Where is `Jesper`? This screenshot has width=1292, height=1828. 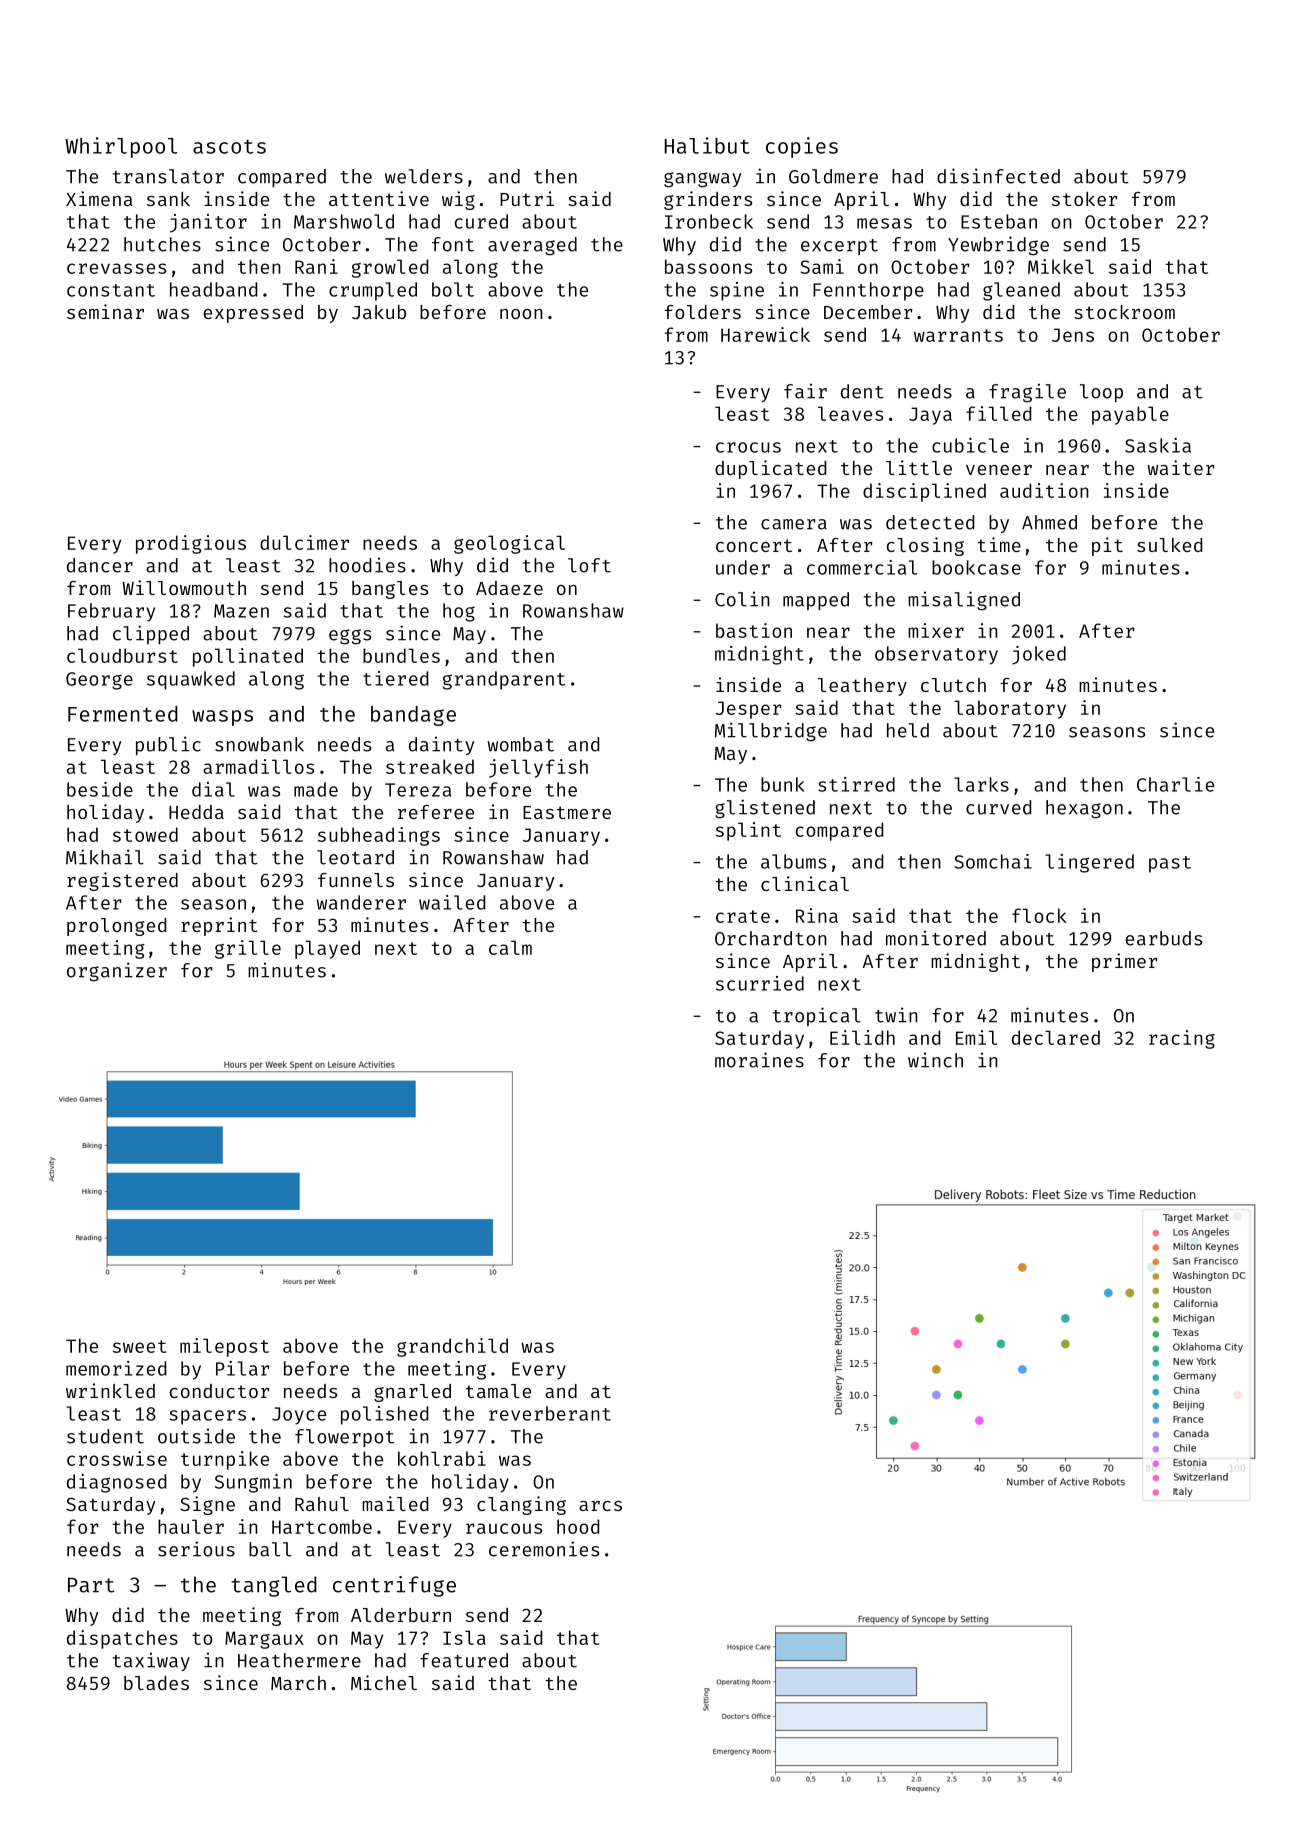 Jesper is located at coordinates (749, 710).
